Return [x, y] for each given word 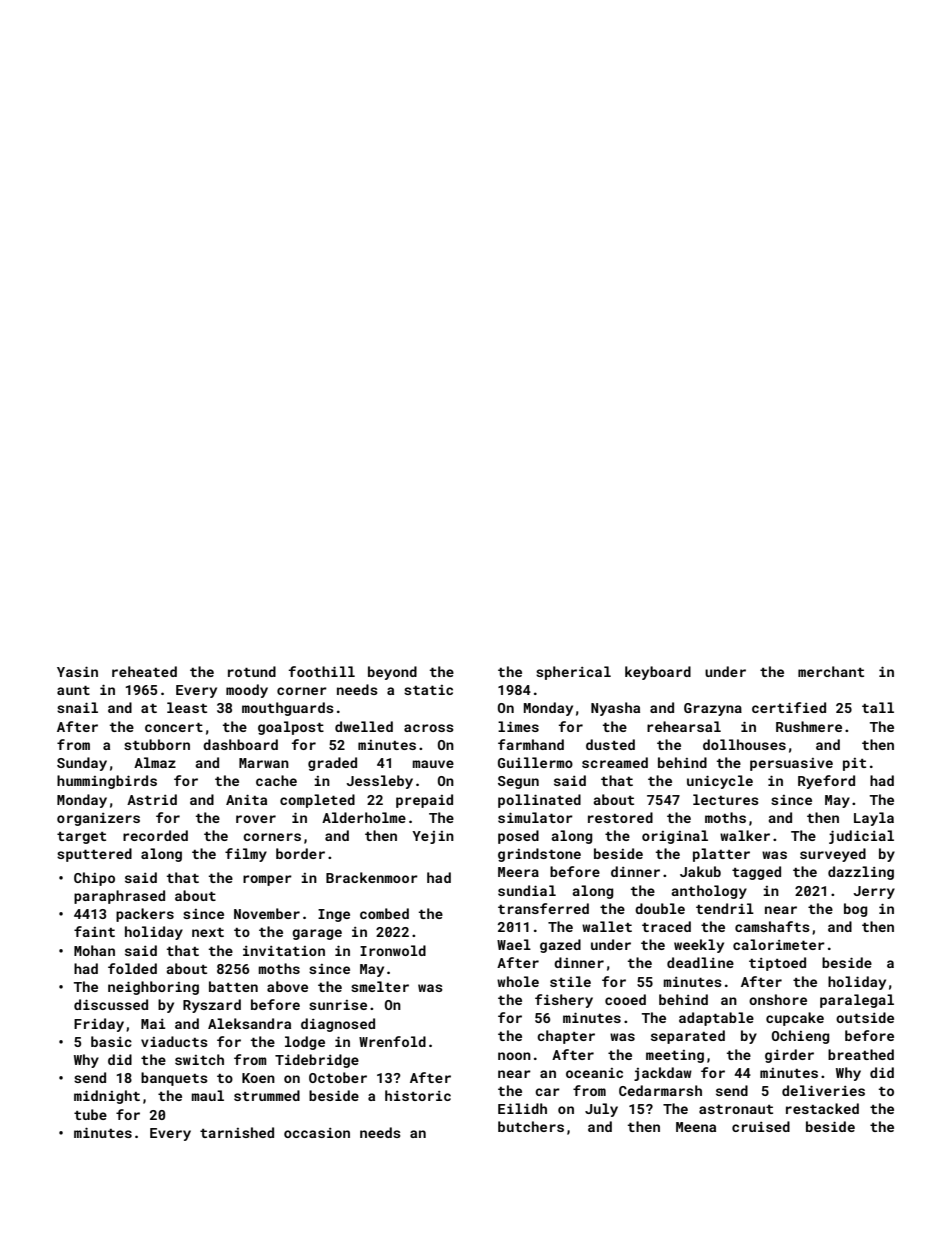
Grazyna [713, 709]
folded [132, 968]
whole [518, 981]
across [429, 728]
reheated [144, 671]
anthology [709, 892]
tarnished [237, 1132]
